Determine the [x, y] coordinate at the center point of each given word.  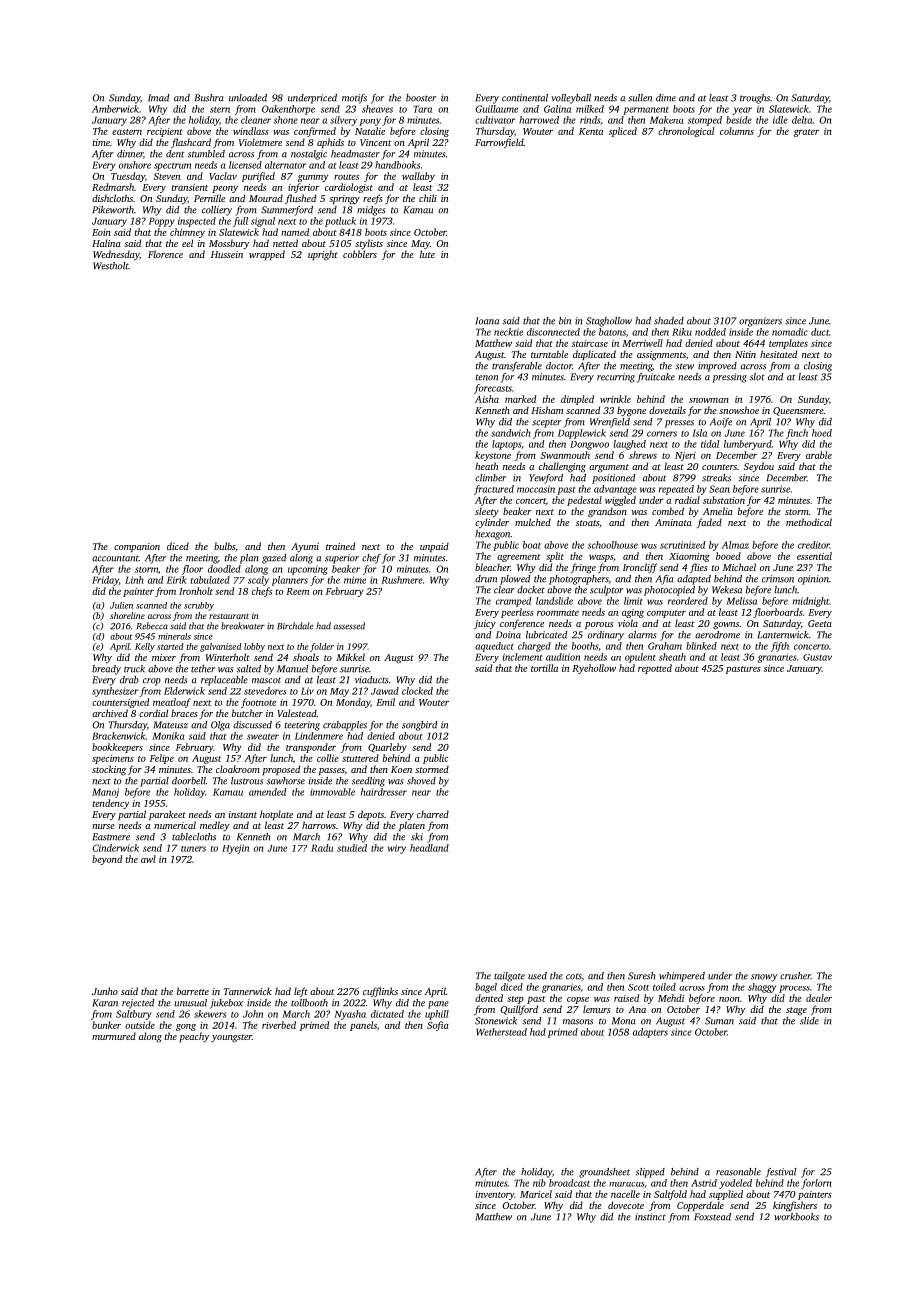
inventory [495, 1195]
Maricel [536, 1194]
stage [796, 1011]
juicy [485, 625]
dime [666, 98]
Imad [158, 98]
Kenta [591, 131]
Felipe [162, 759]
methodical [809, 522]
